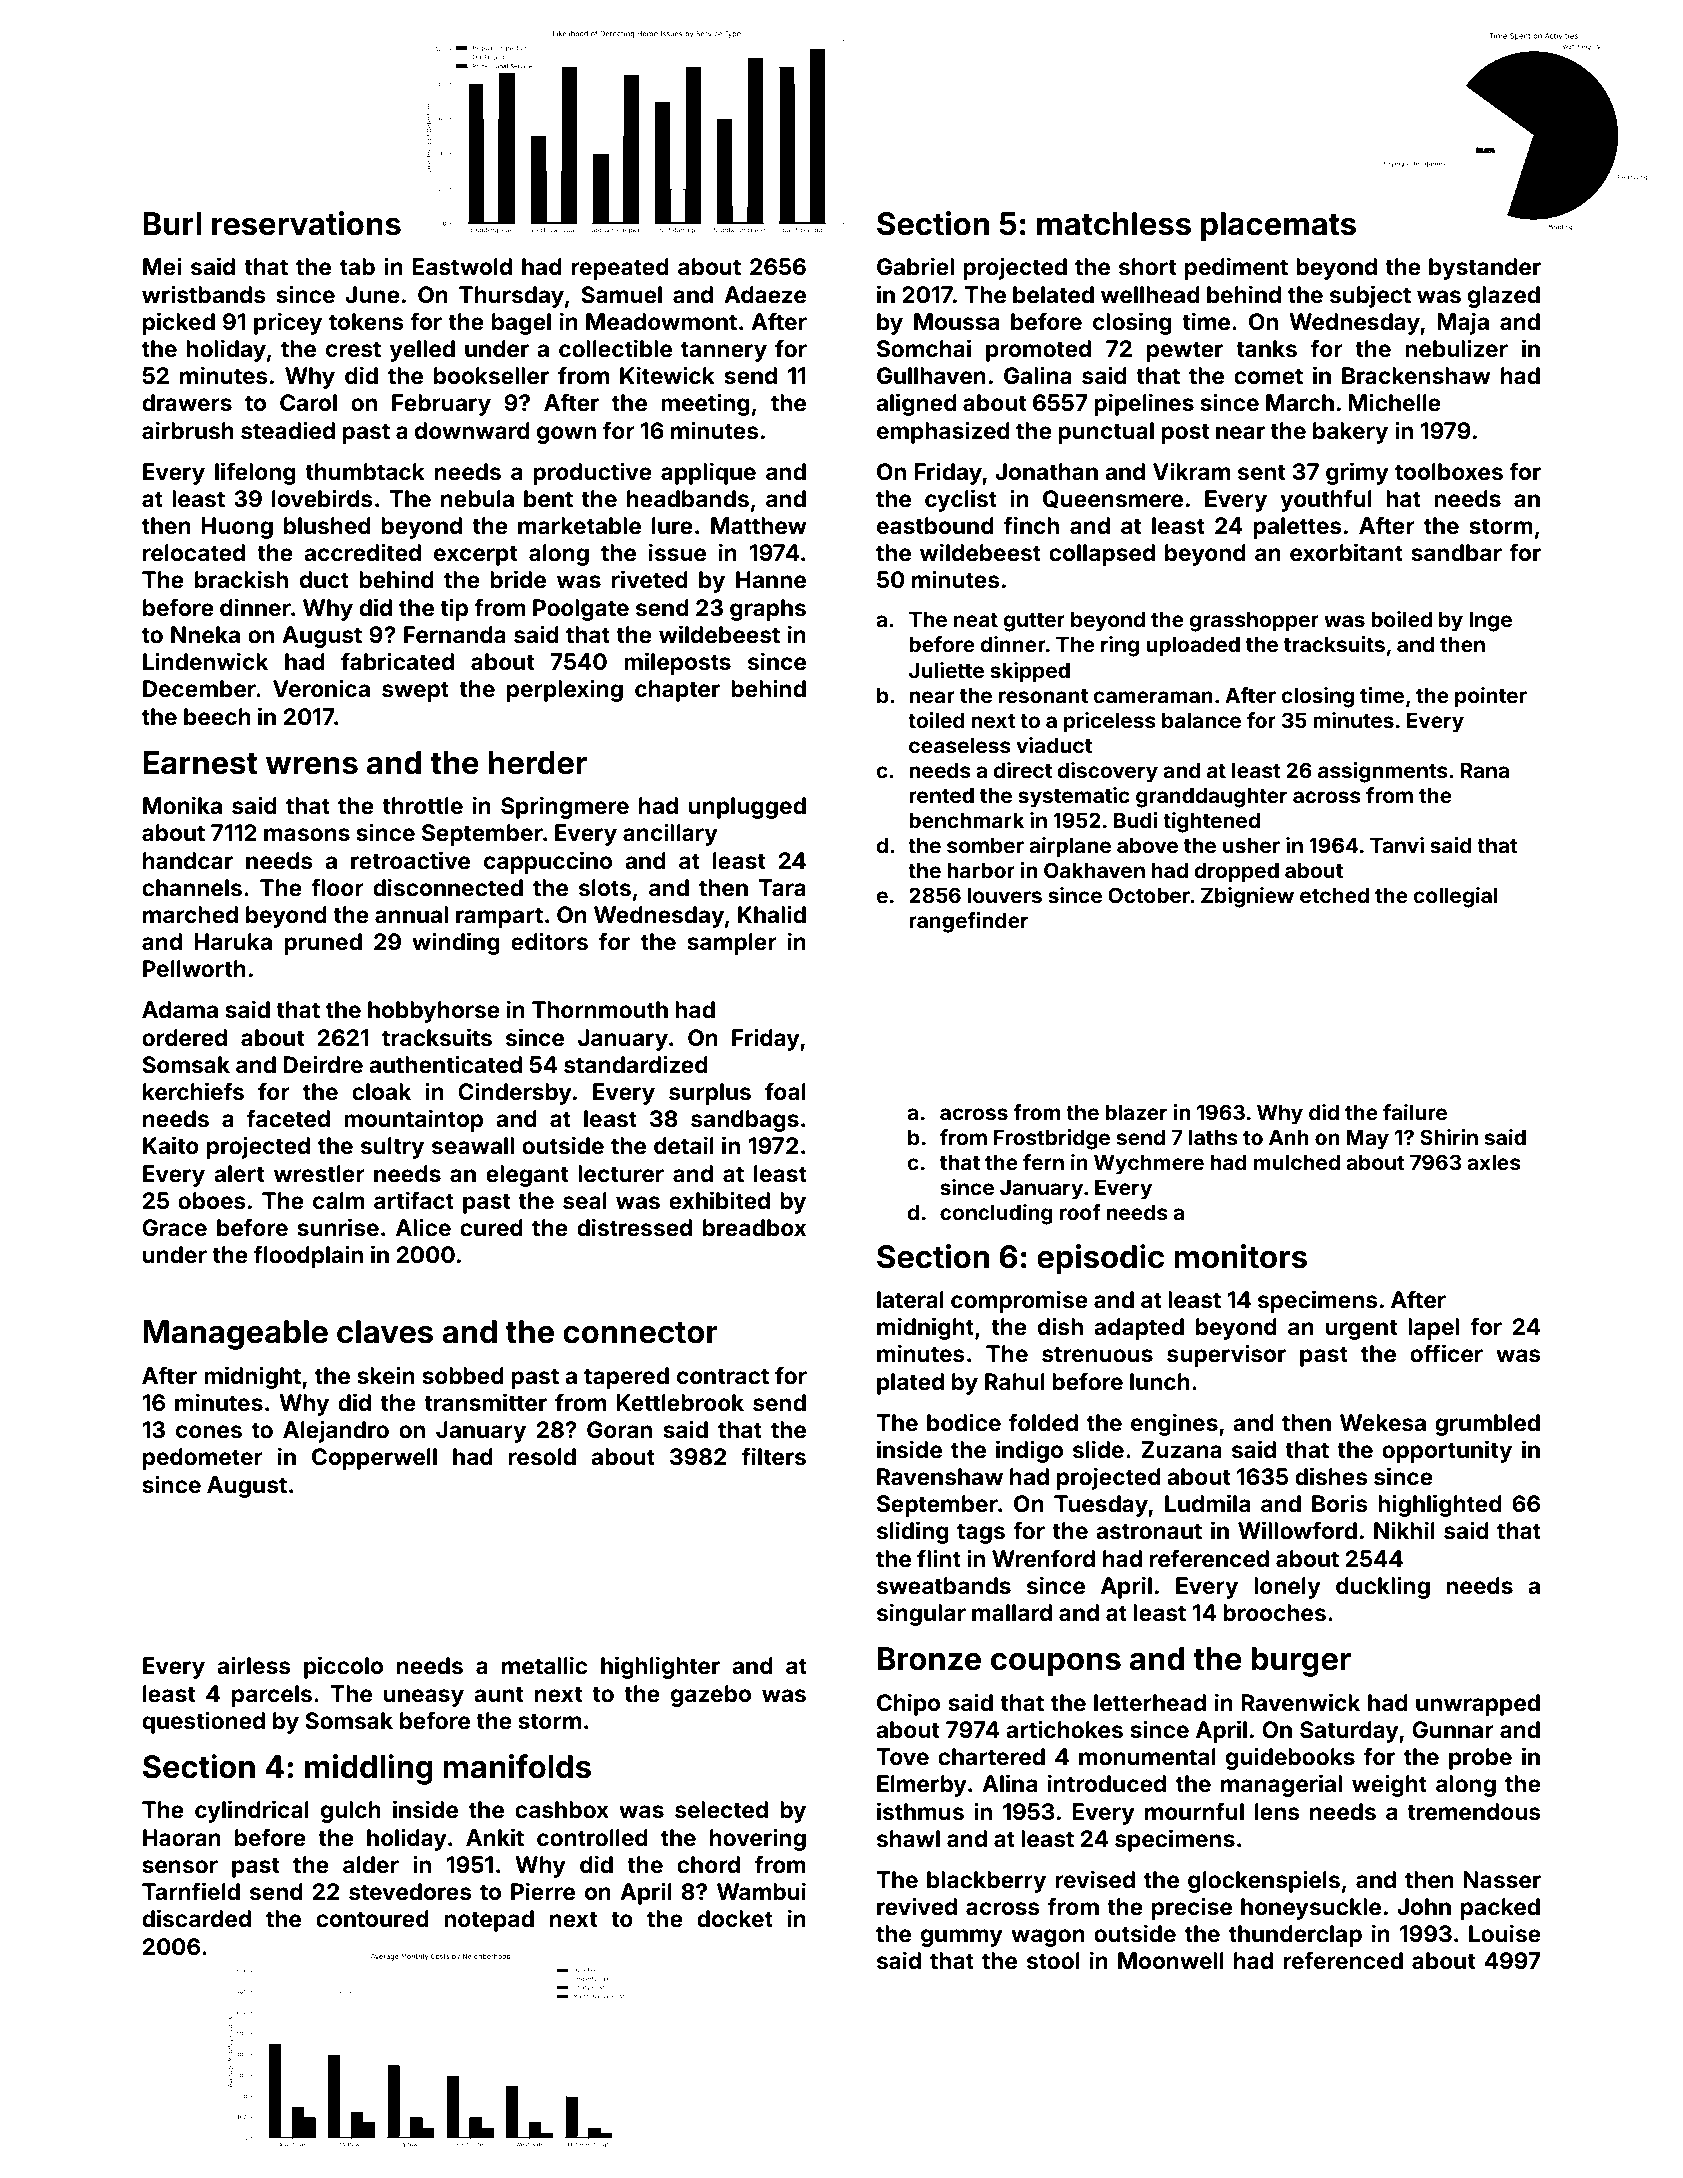  What do you see at coordinates (200, 763) in the screenshot?
I see `Earnest` at bounding box center [200, 763].
